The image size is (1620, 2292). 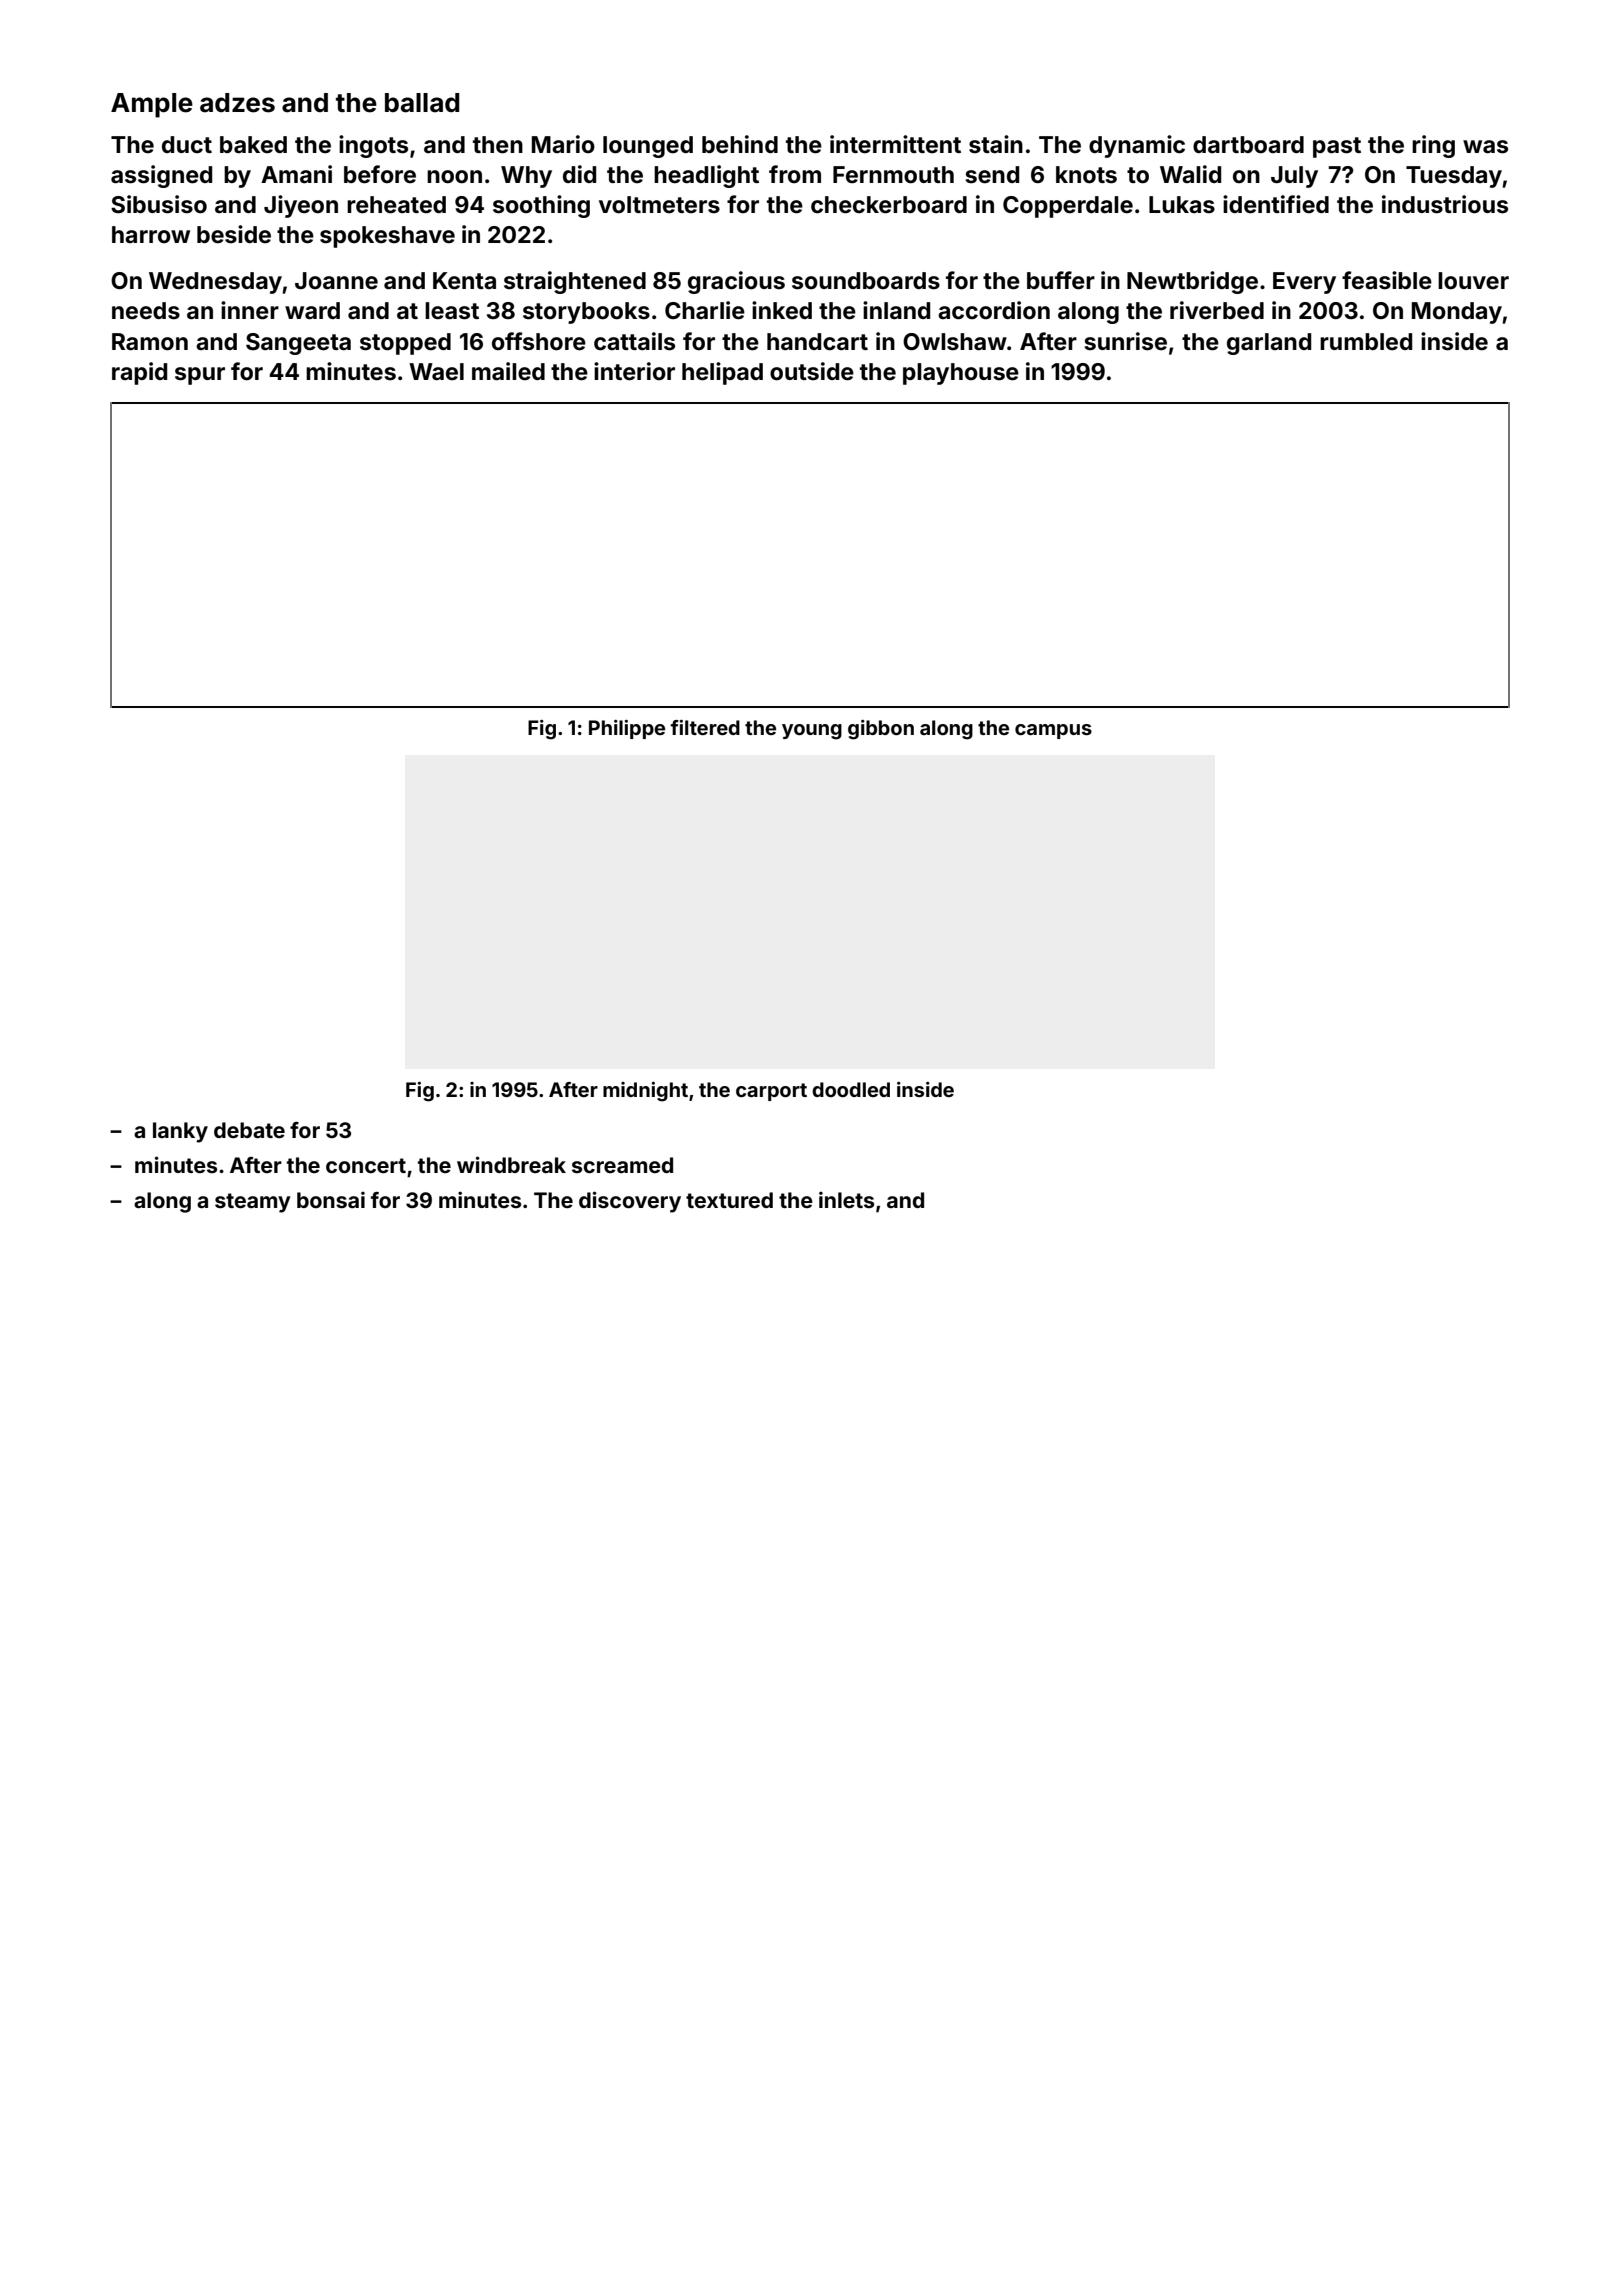 What do you see at coordinates (846, 1199) in the screenshot?
I see `inlets` at bounding box center [846, 1199].
